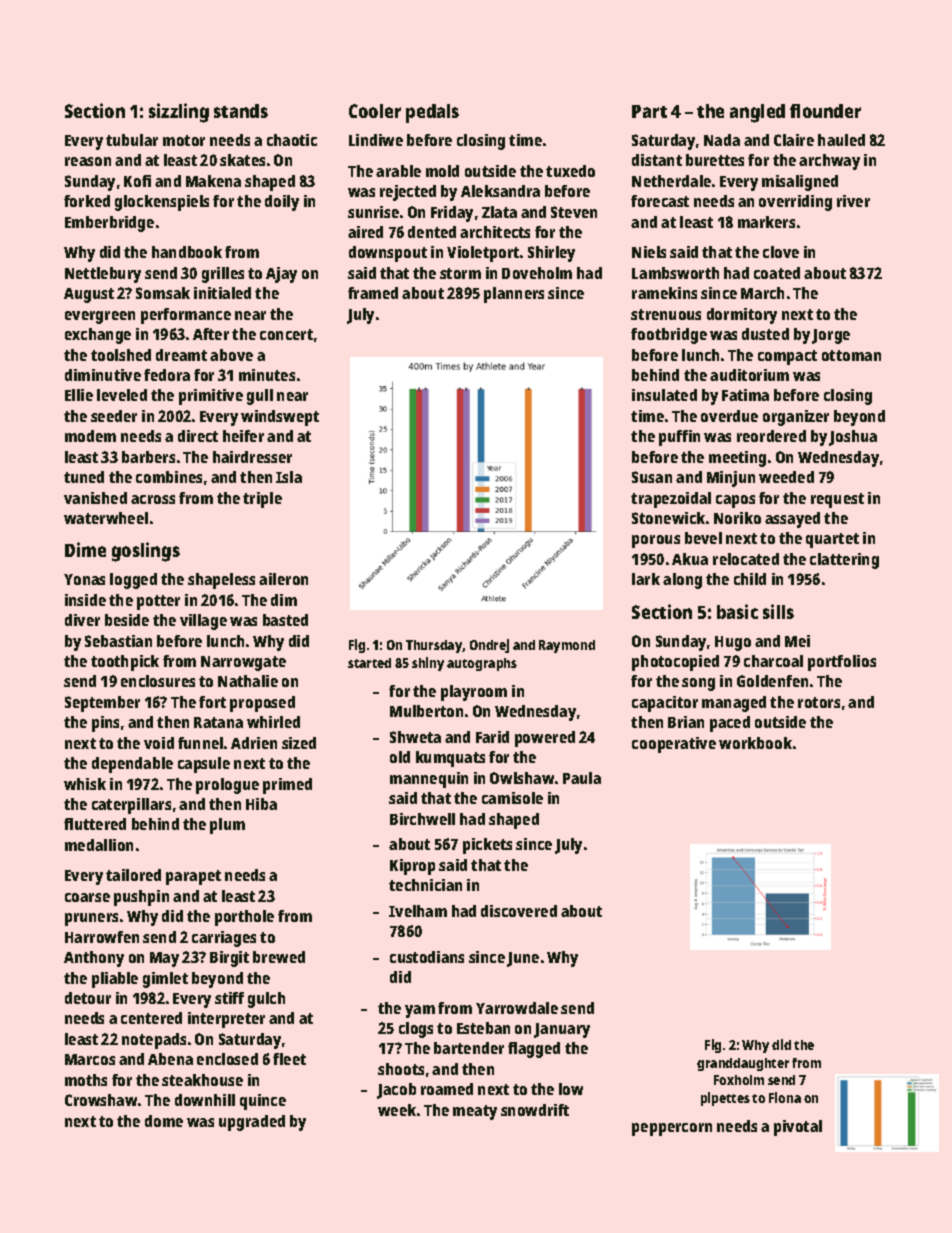 This image has width=952, height=1233. Describe the element at coordinates (375, 111) in the image. I see `Cooler` at that location.
